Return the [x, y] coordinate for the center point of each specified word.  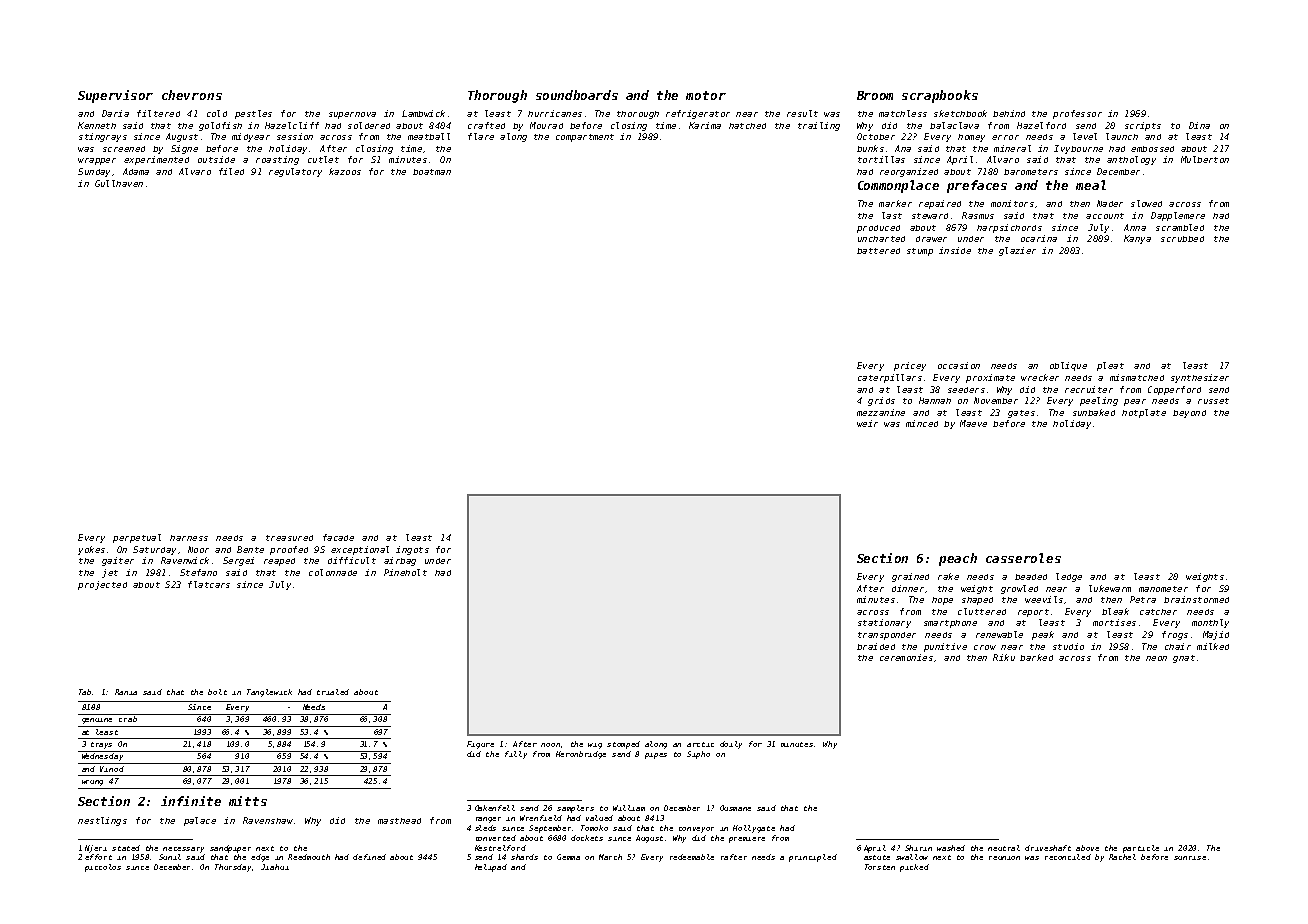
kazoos [345, 171]
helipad [491, 868]
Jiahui [275, 867]
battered [878, 251]
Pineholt [405, 572]
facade [338, 537]
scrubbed [1182, 239]
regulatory [295, 172]
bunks [870, 148]
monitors [1012, 203]
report [1033, 613]
